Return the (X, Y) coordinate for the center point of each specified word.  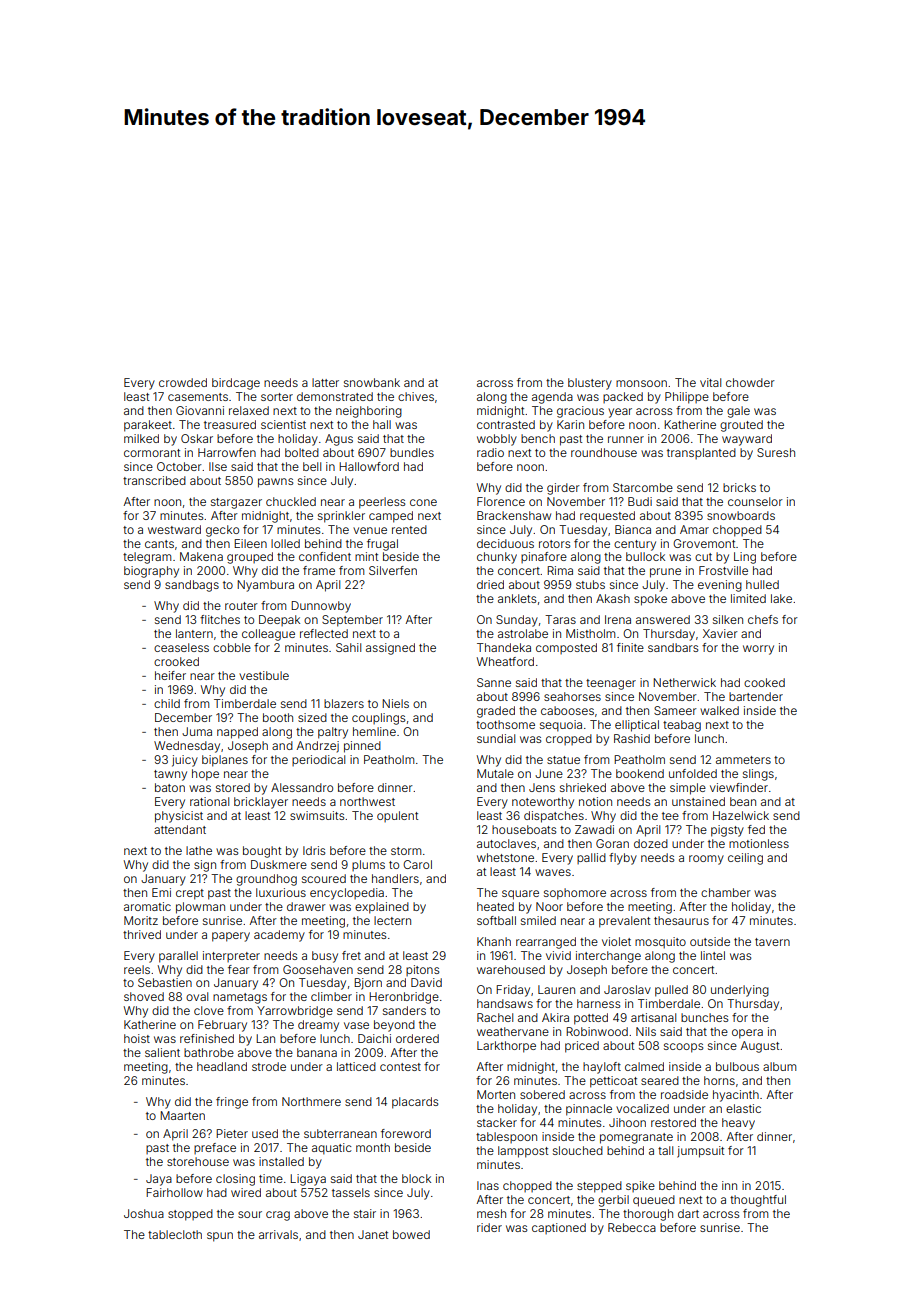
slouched (578, 1150)
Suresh (776, 452)
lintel (713, 955)
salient (162, 1052)
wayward (747, 440)
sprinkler (341, 517)
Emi (161, 892)
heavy (738, 1124)
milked (141, 438)
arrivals (278, 1234)
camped (391, 517)
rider (489, 1227)
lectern (392, 920)
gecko (222, 531)
